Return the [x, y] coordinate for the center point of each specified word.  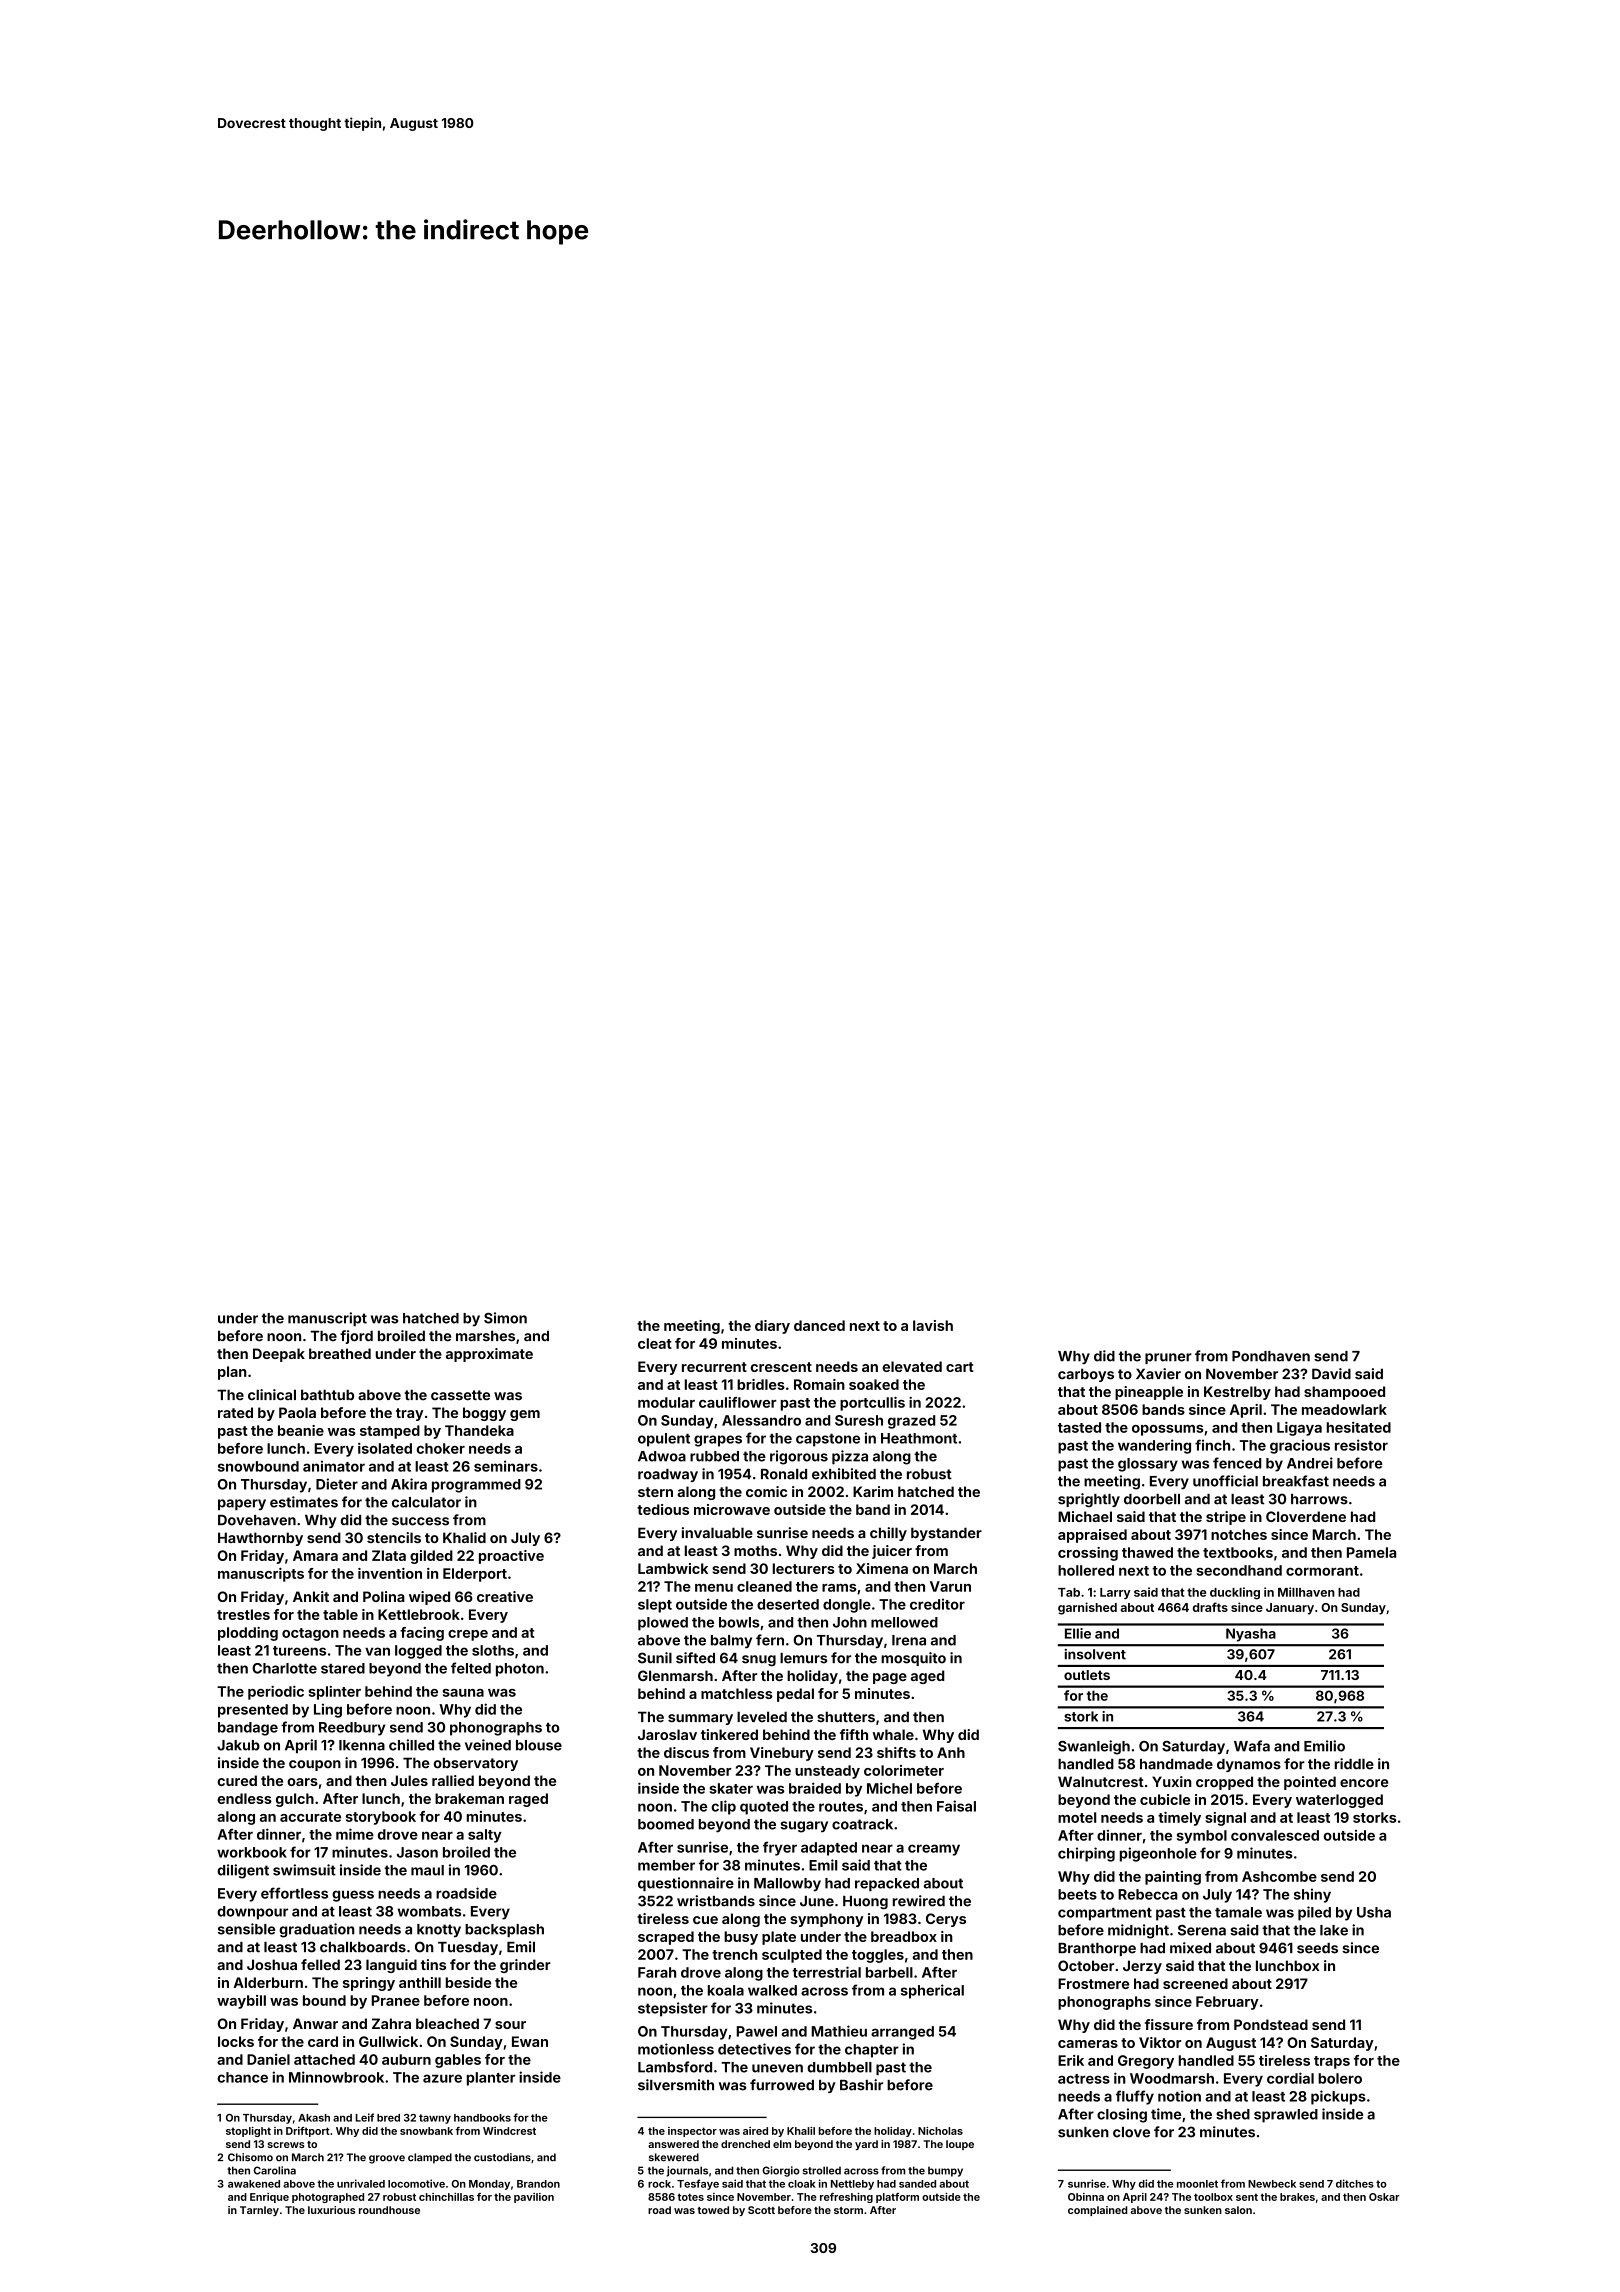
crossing [1088, 1554]
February [1227, 2003]
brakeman [469, 1798]
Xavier [1158, 1374]
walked [772, 1990]
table [340, 1614]
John [850, 1622]
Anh [951, 1752]
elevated [912, 1366]
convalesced [1275, 1835]
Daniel [268, 2059]
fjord [356, 1337]
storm [848, 2210]
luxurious [331, 2210]
